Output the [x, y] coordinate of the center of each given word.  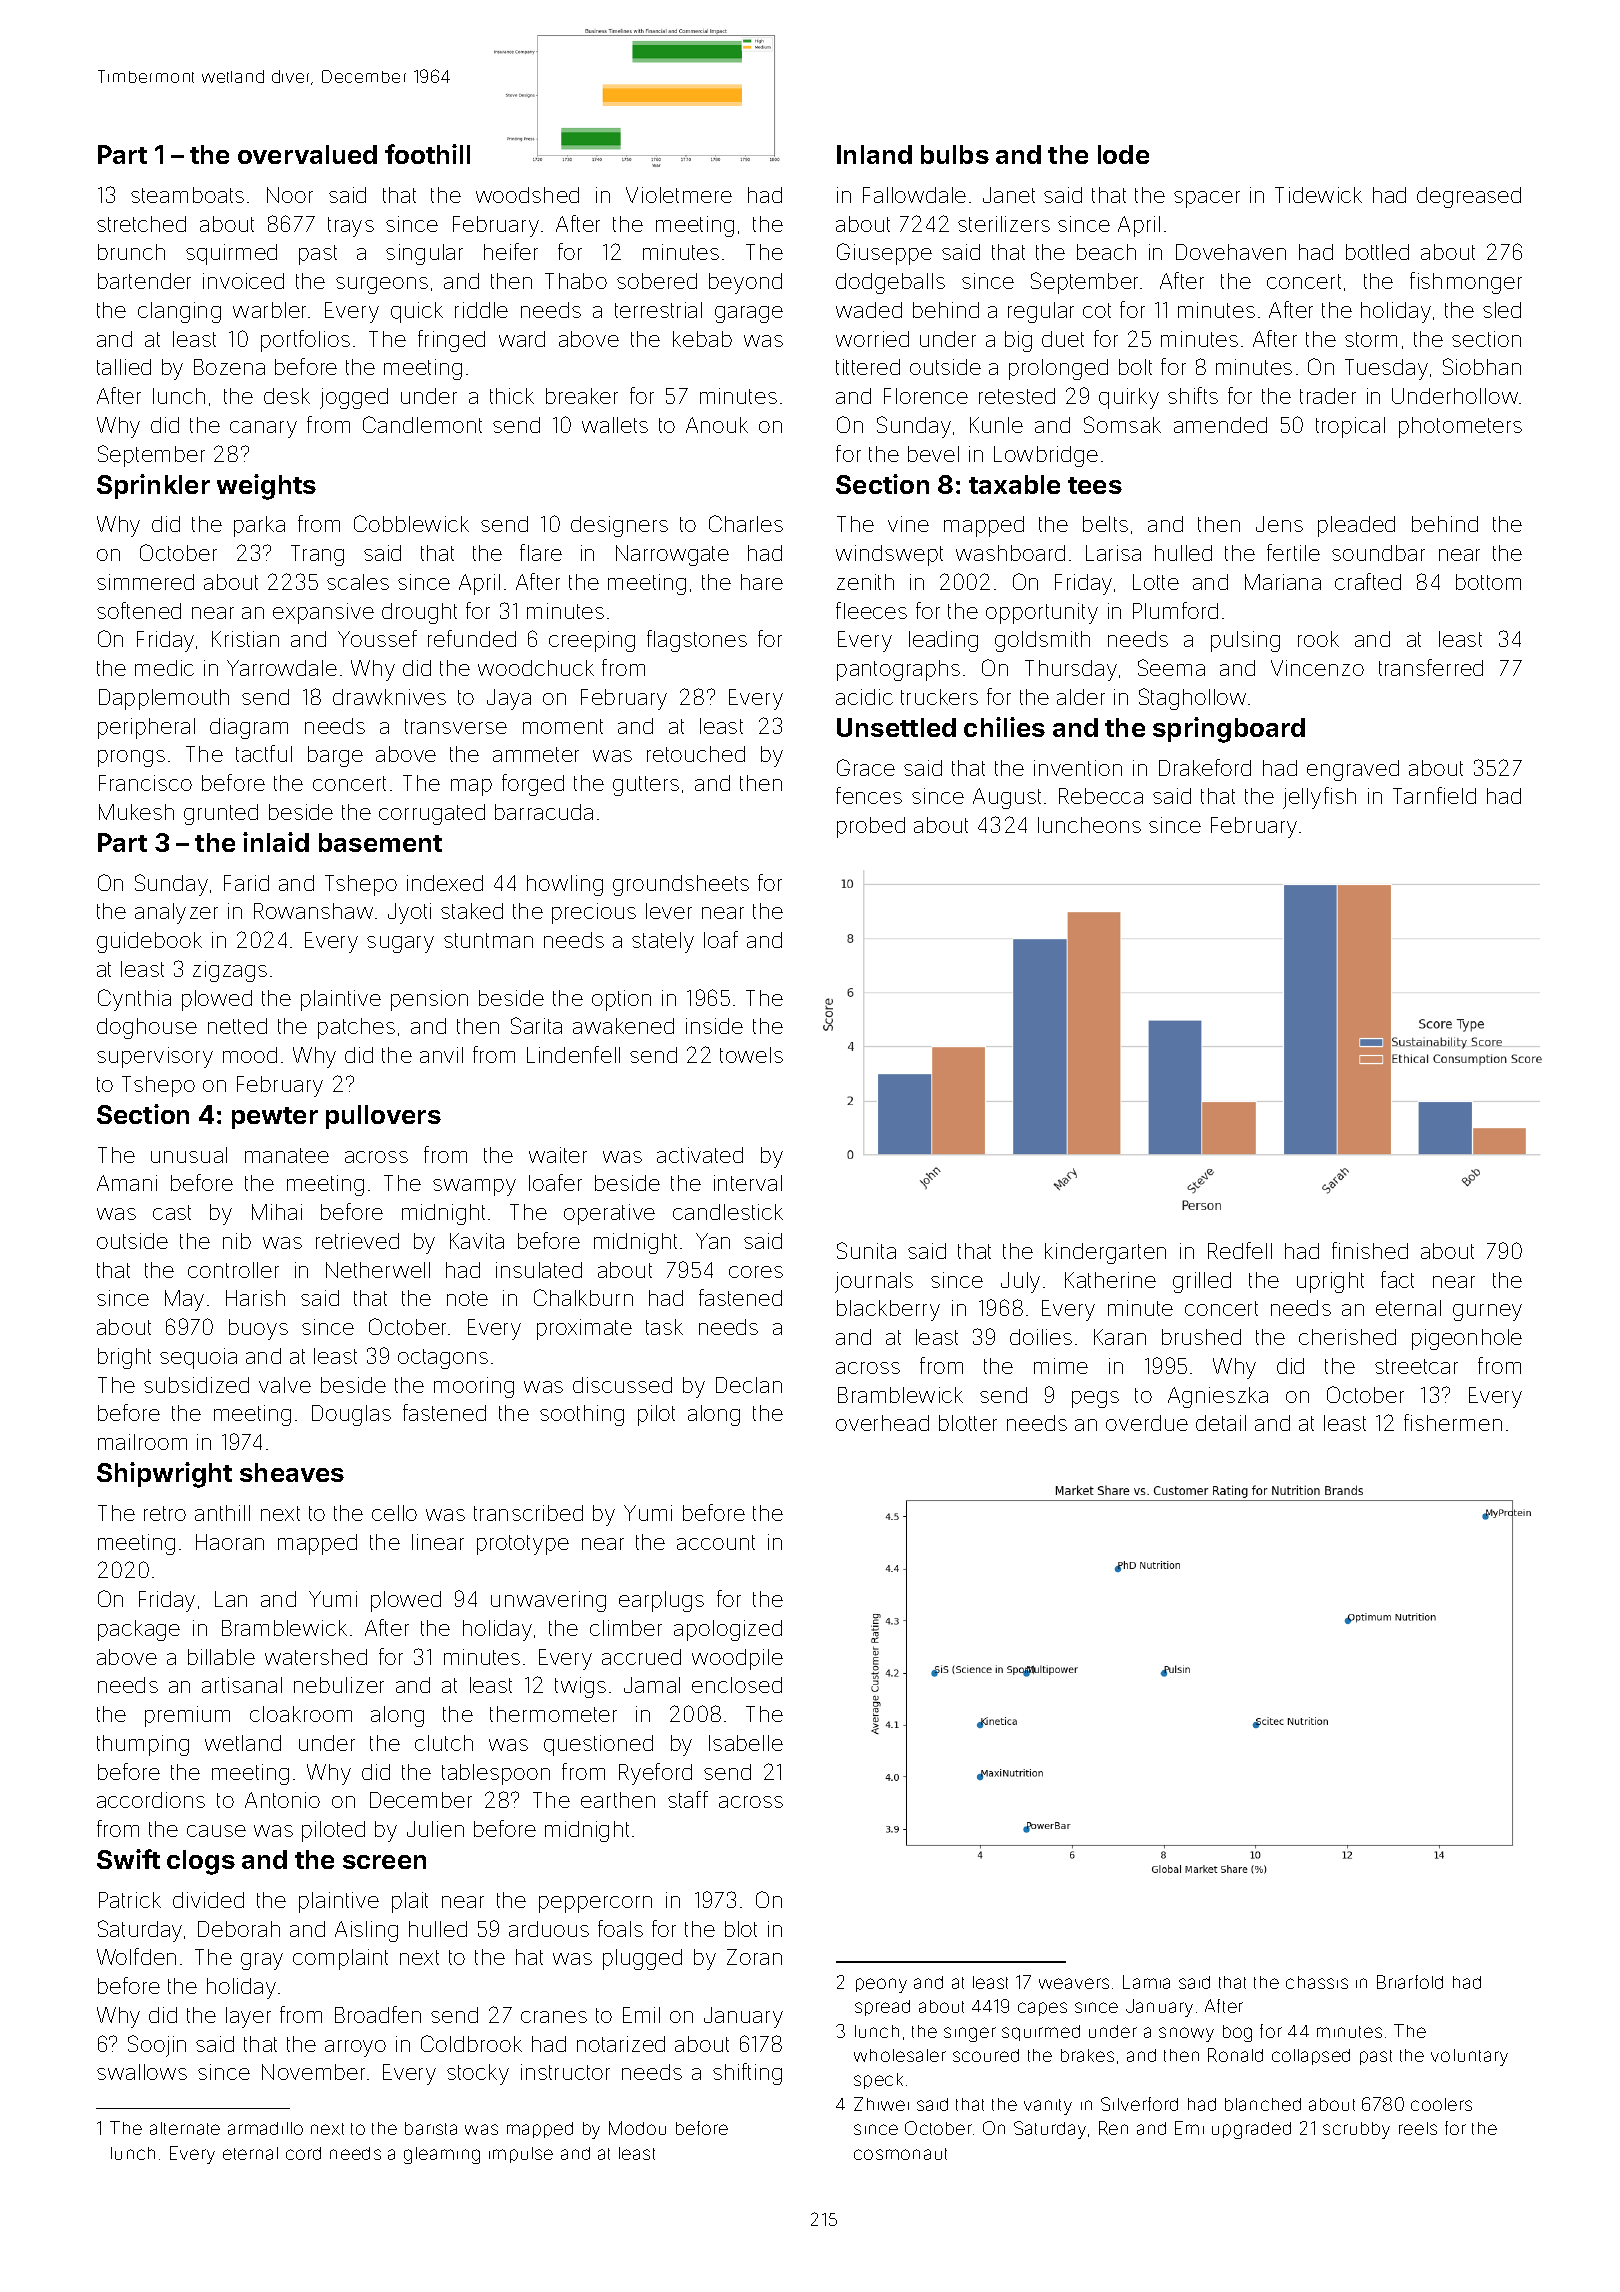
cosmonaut [900, 2154]
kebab [702, 339]
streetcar [1416, 1366]
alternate [185, 2128]
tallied [124, 367]
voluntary [1469, 2057]
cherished [1347, 1337]
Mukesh [136, 812]
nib [237, 1241]
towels [751, 1055]
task [664, 1327]
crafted [1368, 581]
